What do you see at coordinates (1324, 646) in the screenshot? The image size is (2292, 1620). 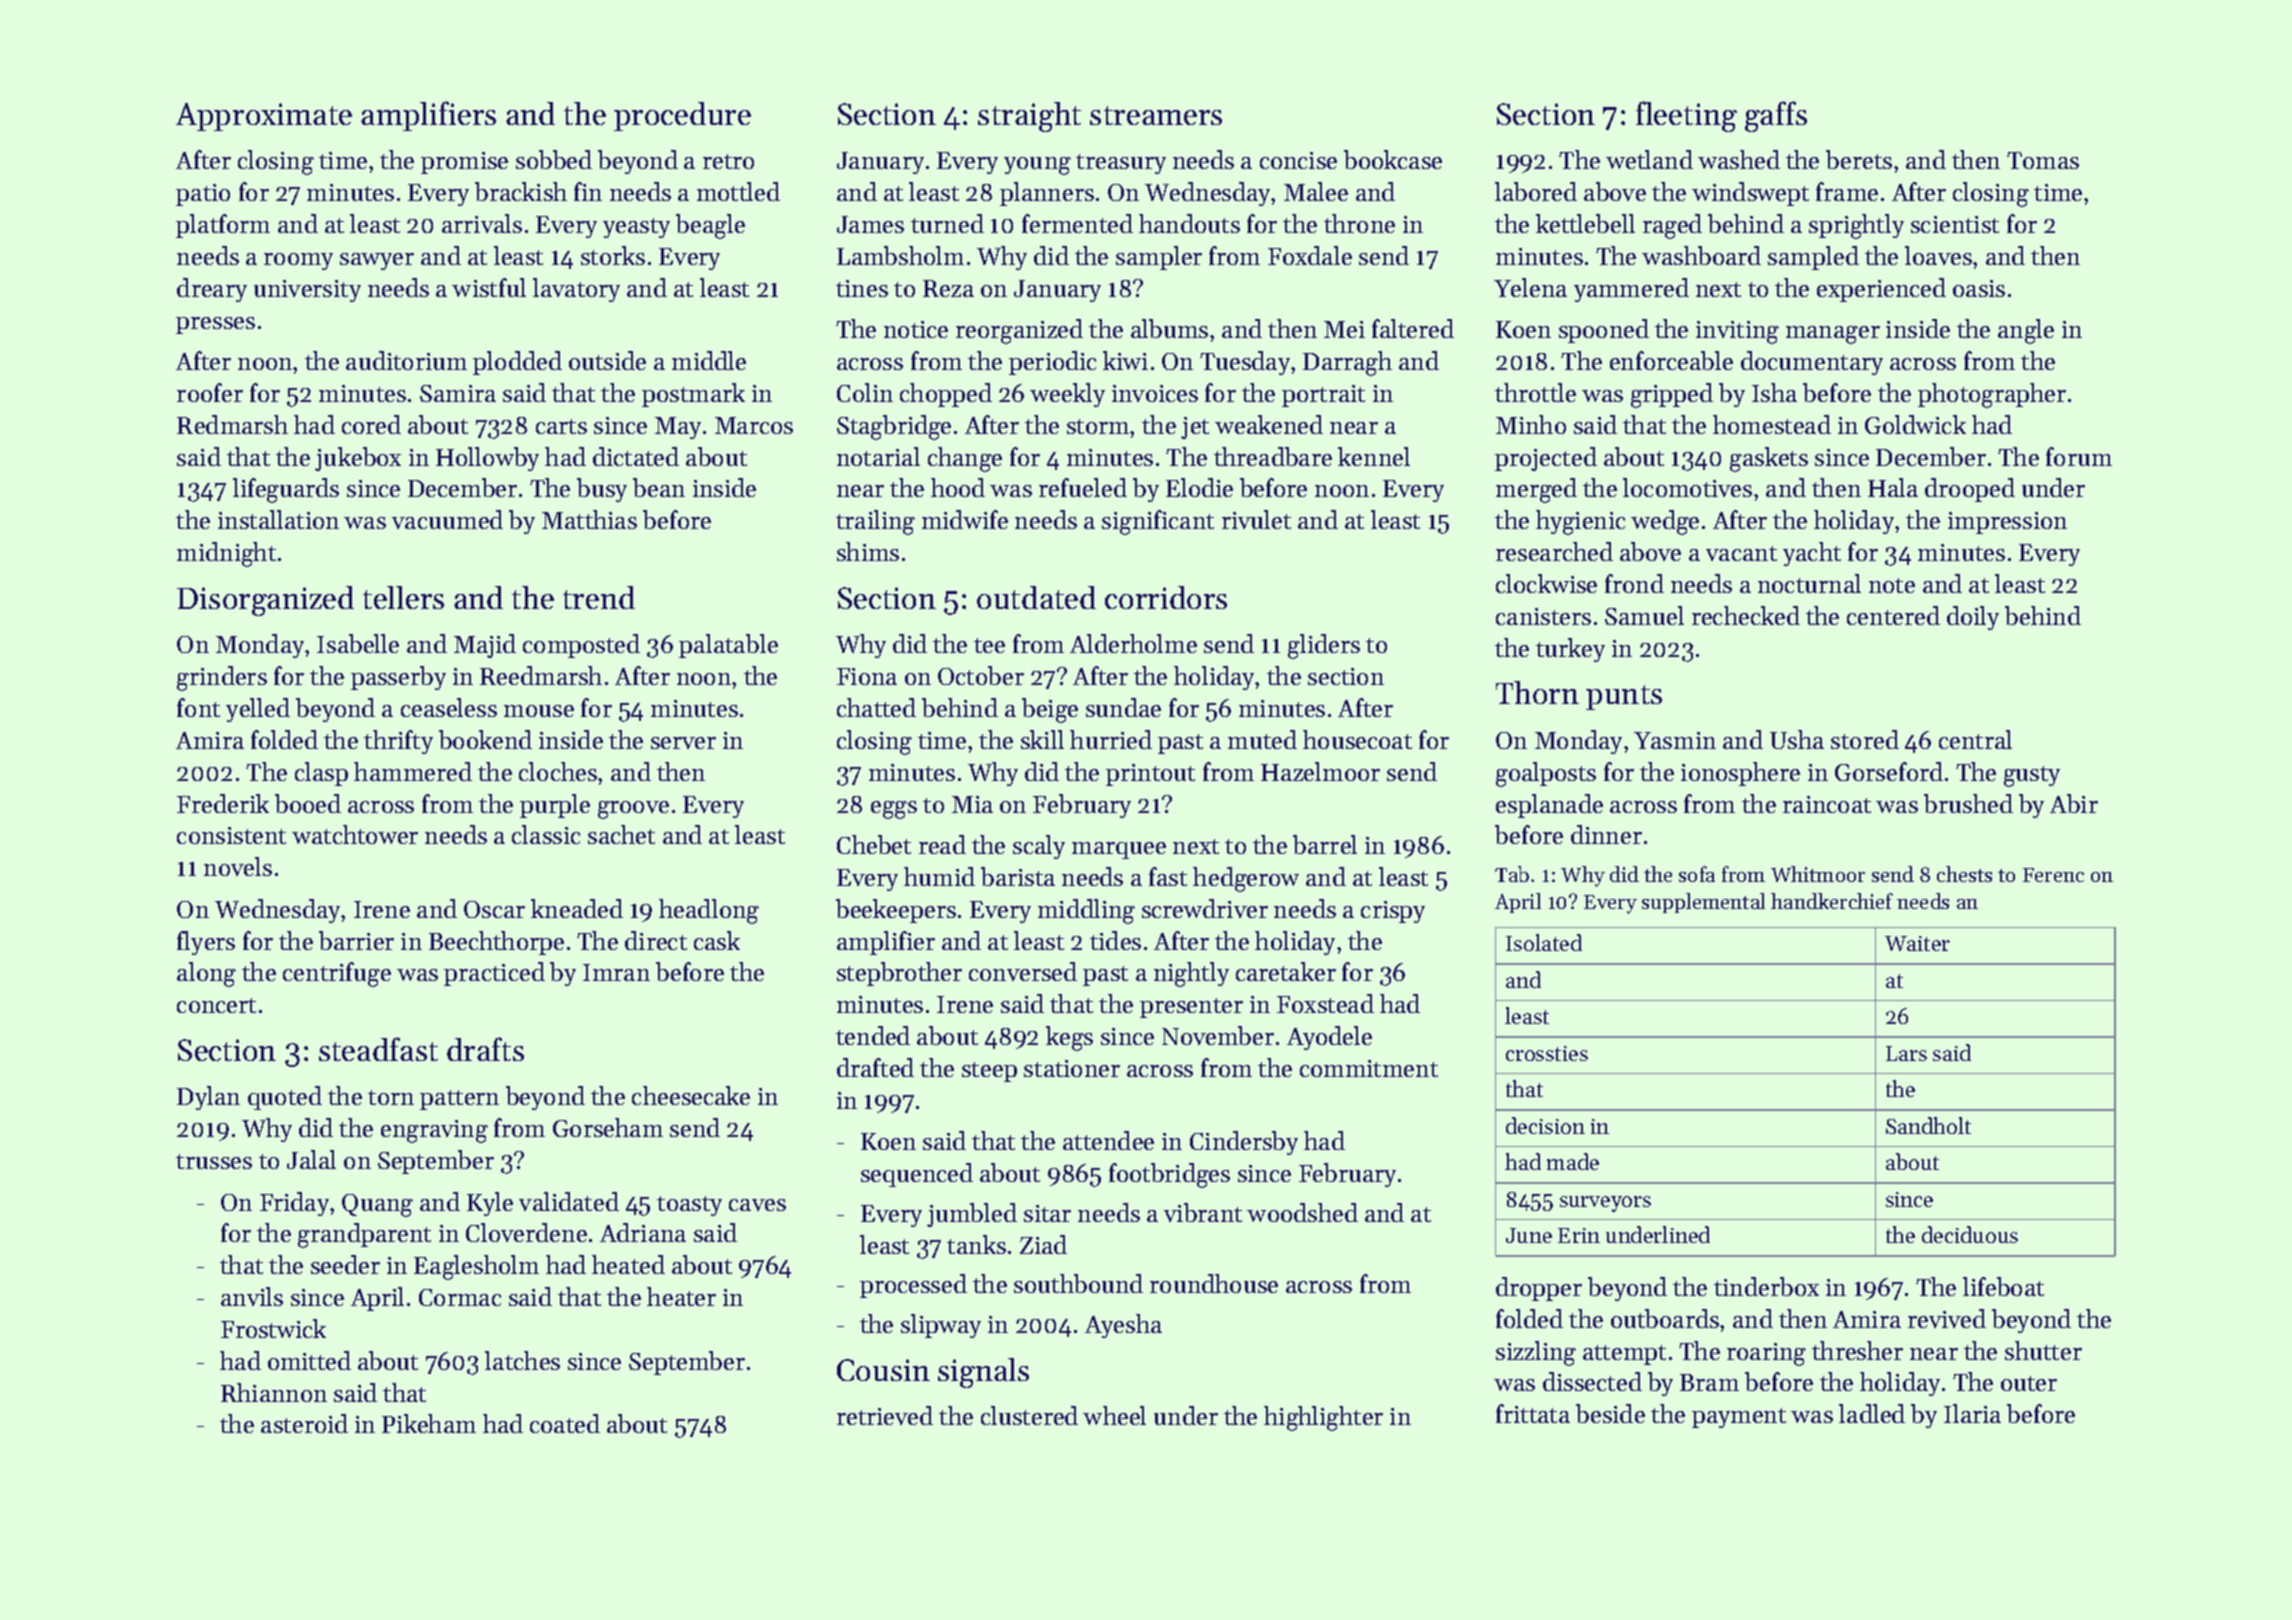 I see `gliders` at bounding box center [1324, 646].
